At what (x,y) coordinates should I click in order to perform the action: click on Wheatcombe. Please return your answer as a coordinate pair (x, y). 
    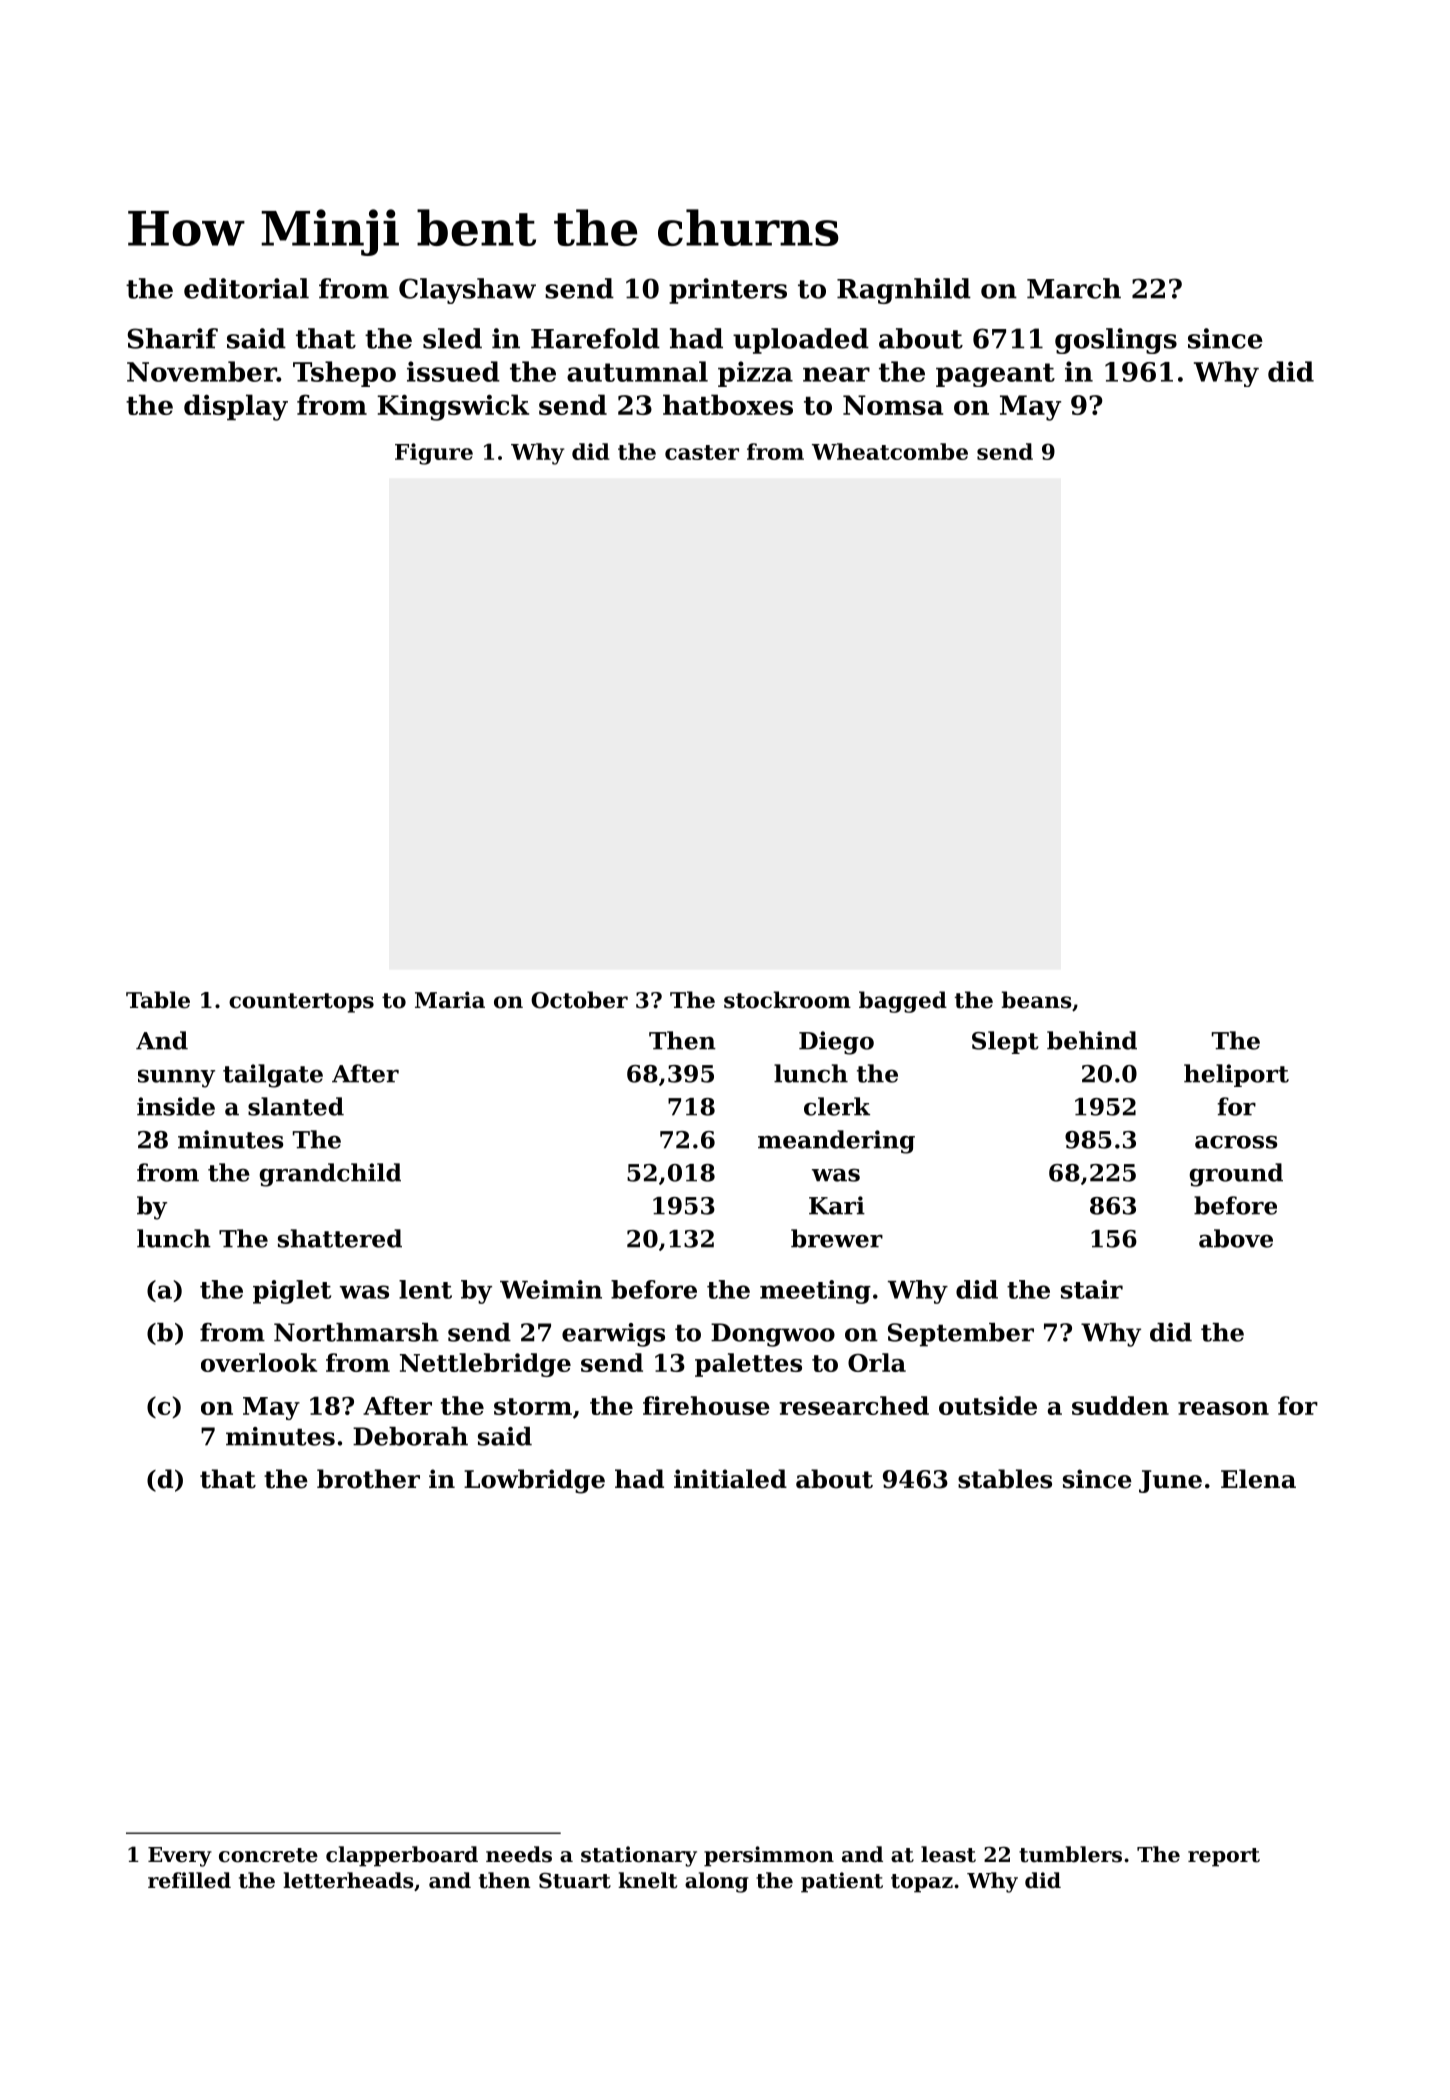
    Looking at the image, I should click on (890, 451).
